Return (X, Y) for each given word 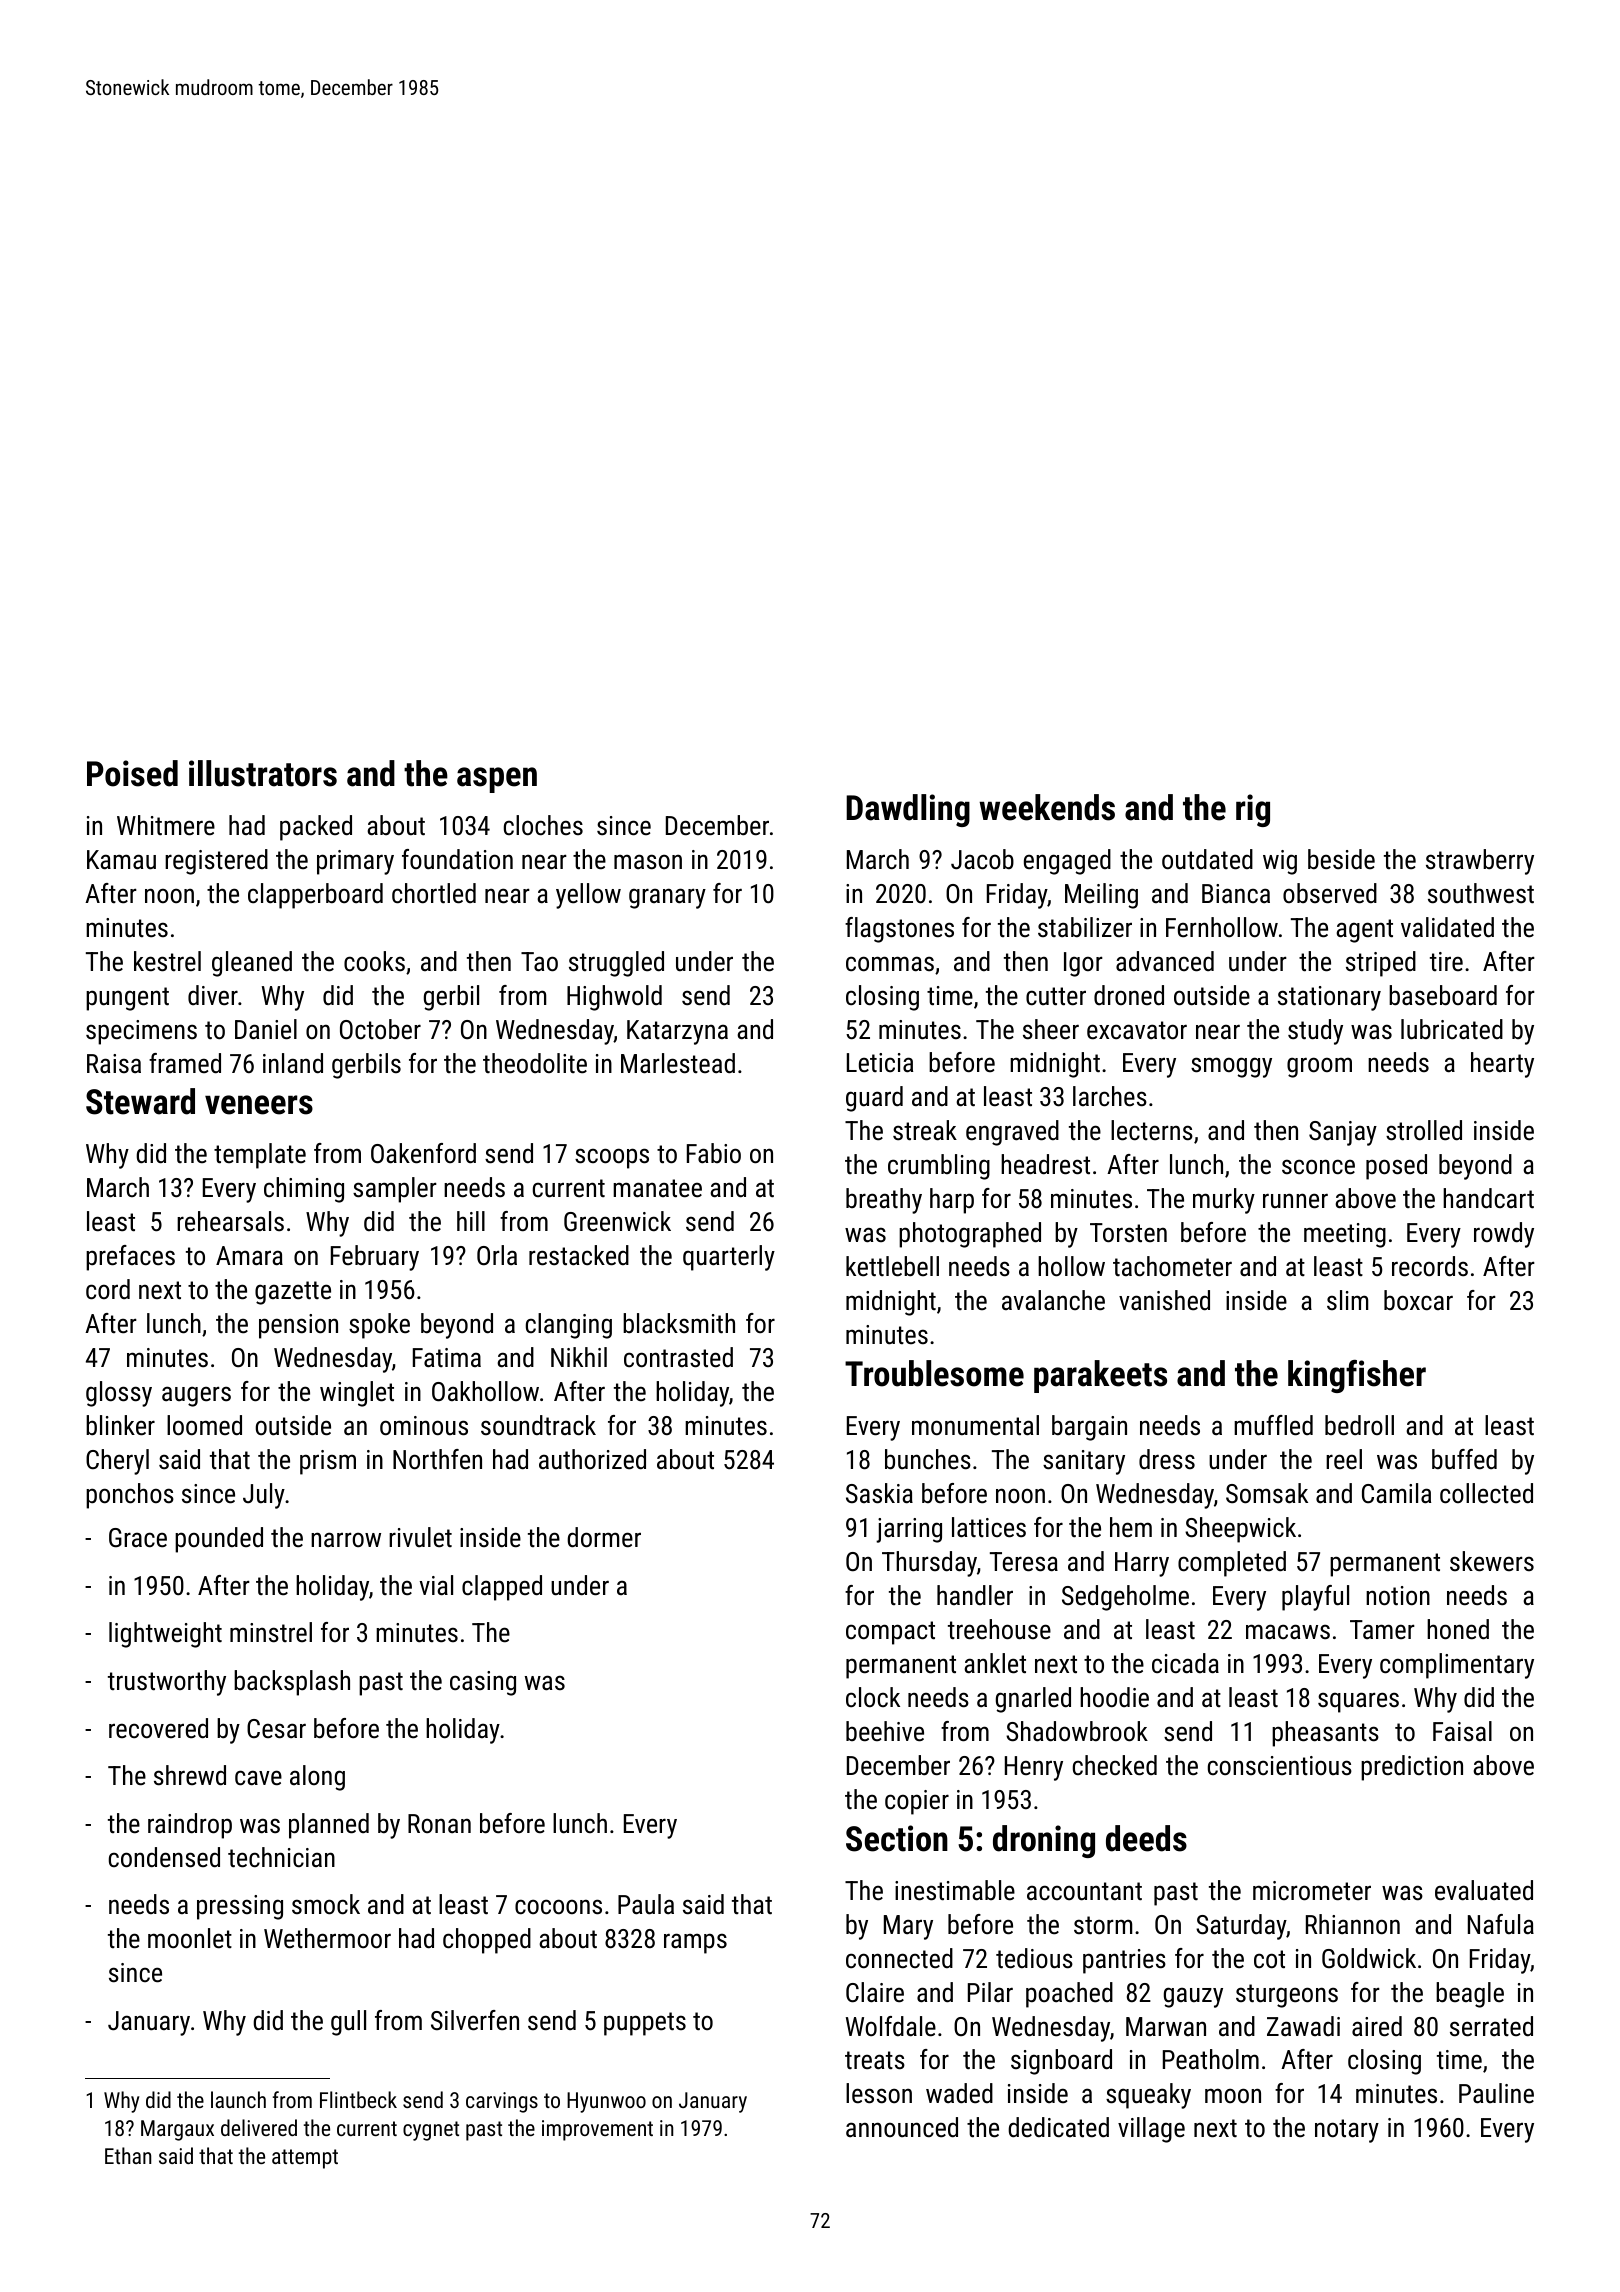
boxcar (1418, 1300)
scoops (612, 1158)
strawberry (1480, 862)
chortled (434, 893)
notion (1398, 1596)
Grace (138, 1538)
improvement (597, 2130)
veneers (259, 1105)
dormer (604, 1537)
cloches (543, 825)
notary (1347, 2131)
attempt (305, 2159)
